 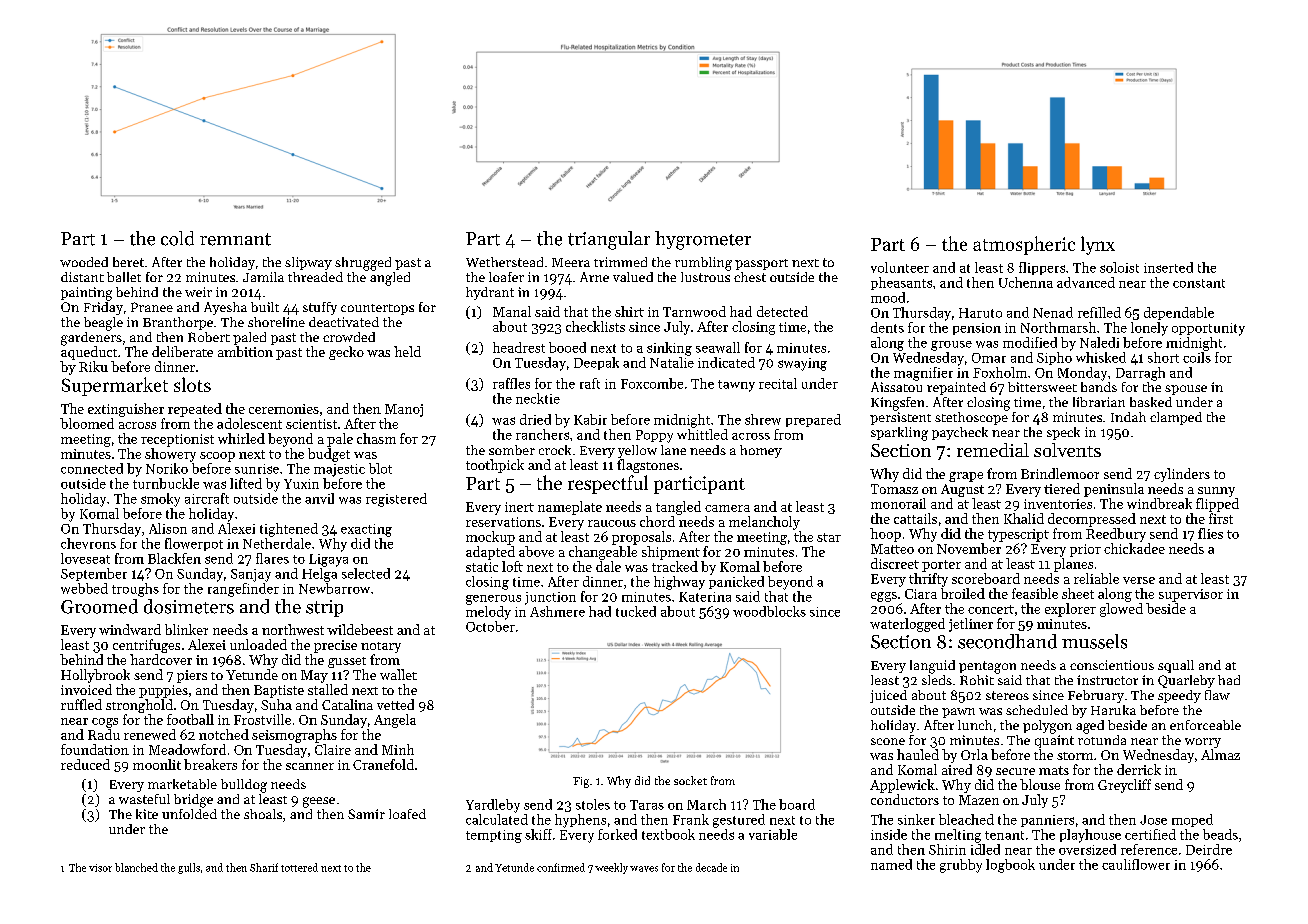 I want to click on Kingsfen, so click(x=897, y=404).
